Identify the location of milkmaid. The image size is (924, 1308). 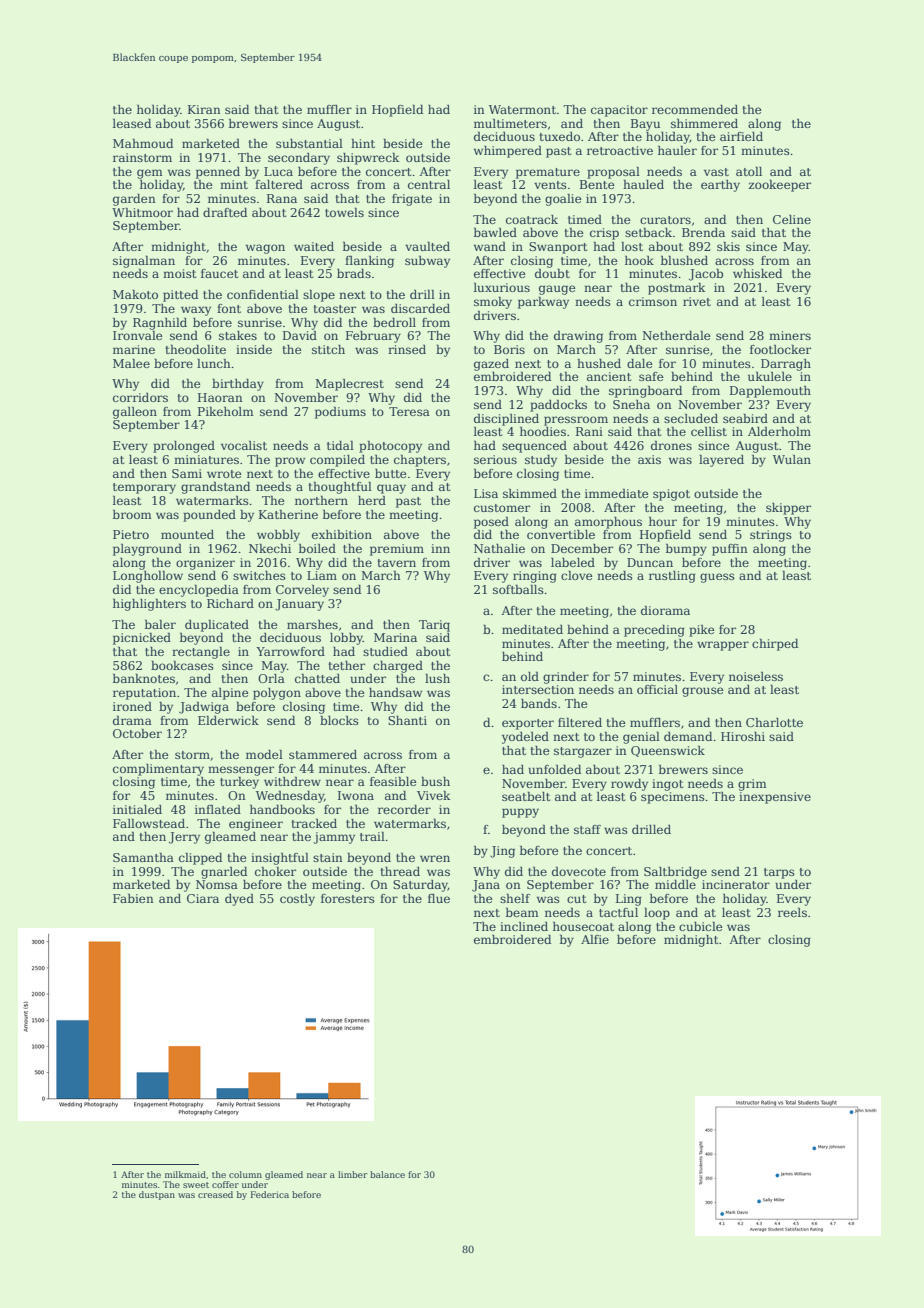
(185, 1174).
